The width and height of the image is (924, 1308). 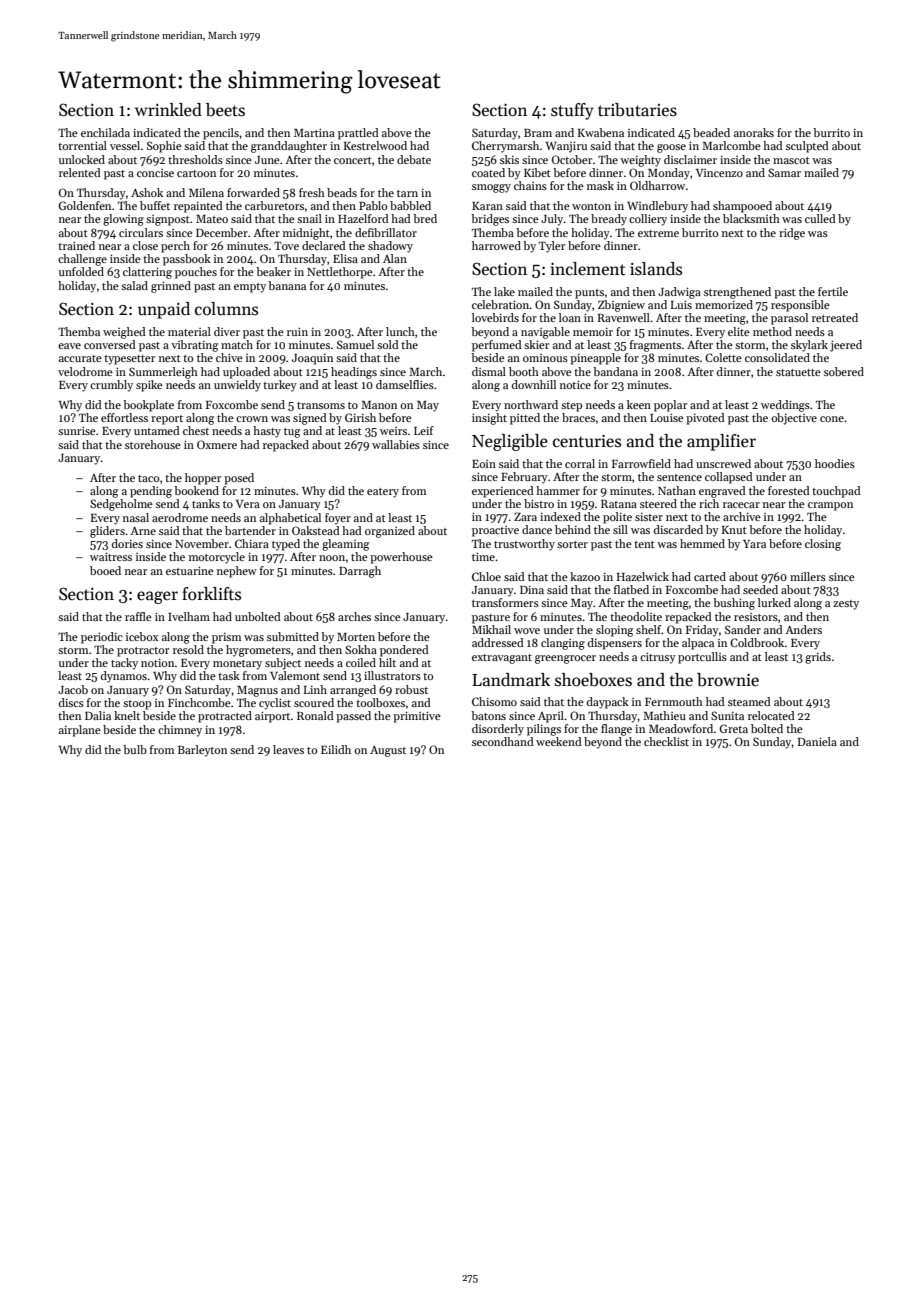 I want to click on loan, so click(x=570, y=317).
